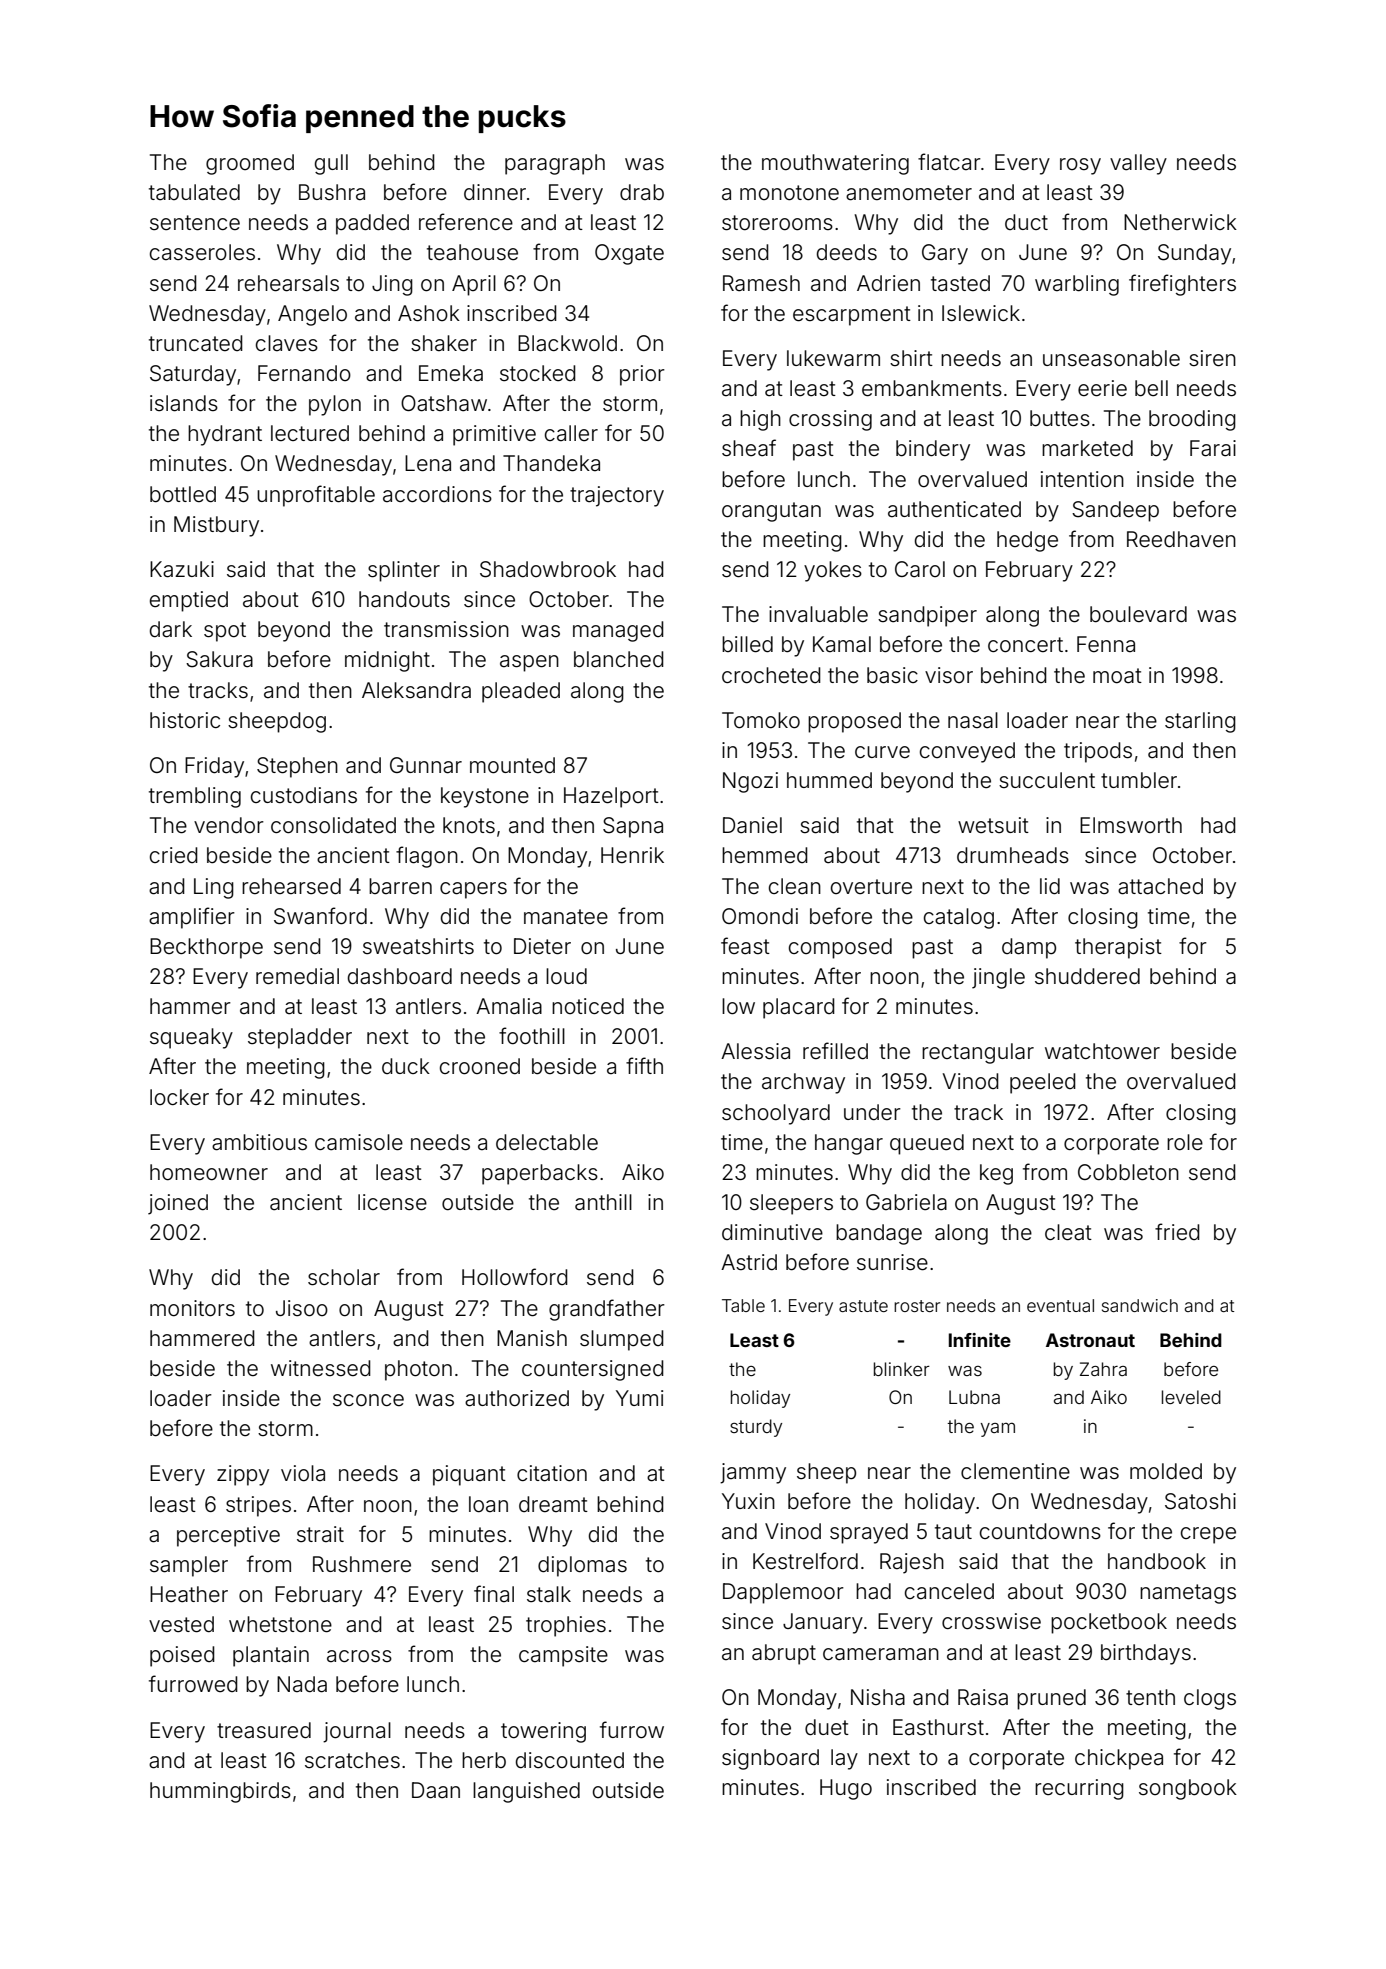 This page has width=1386, height=1969. Describe the element at coordinates (566, 976) in the page. I see `loud` at that location.
